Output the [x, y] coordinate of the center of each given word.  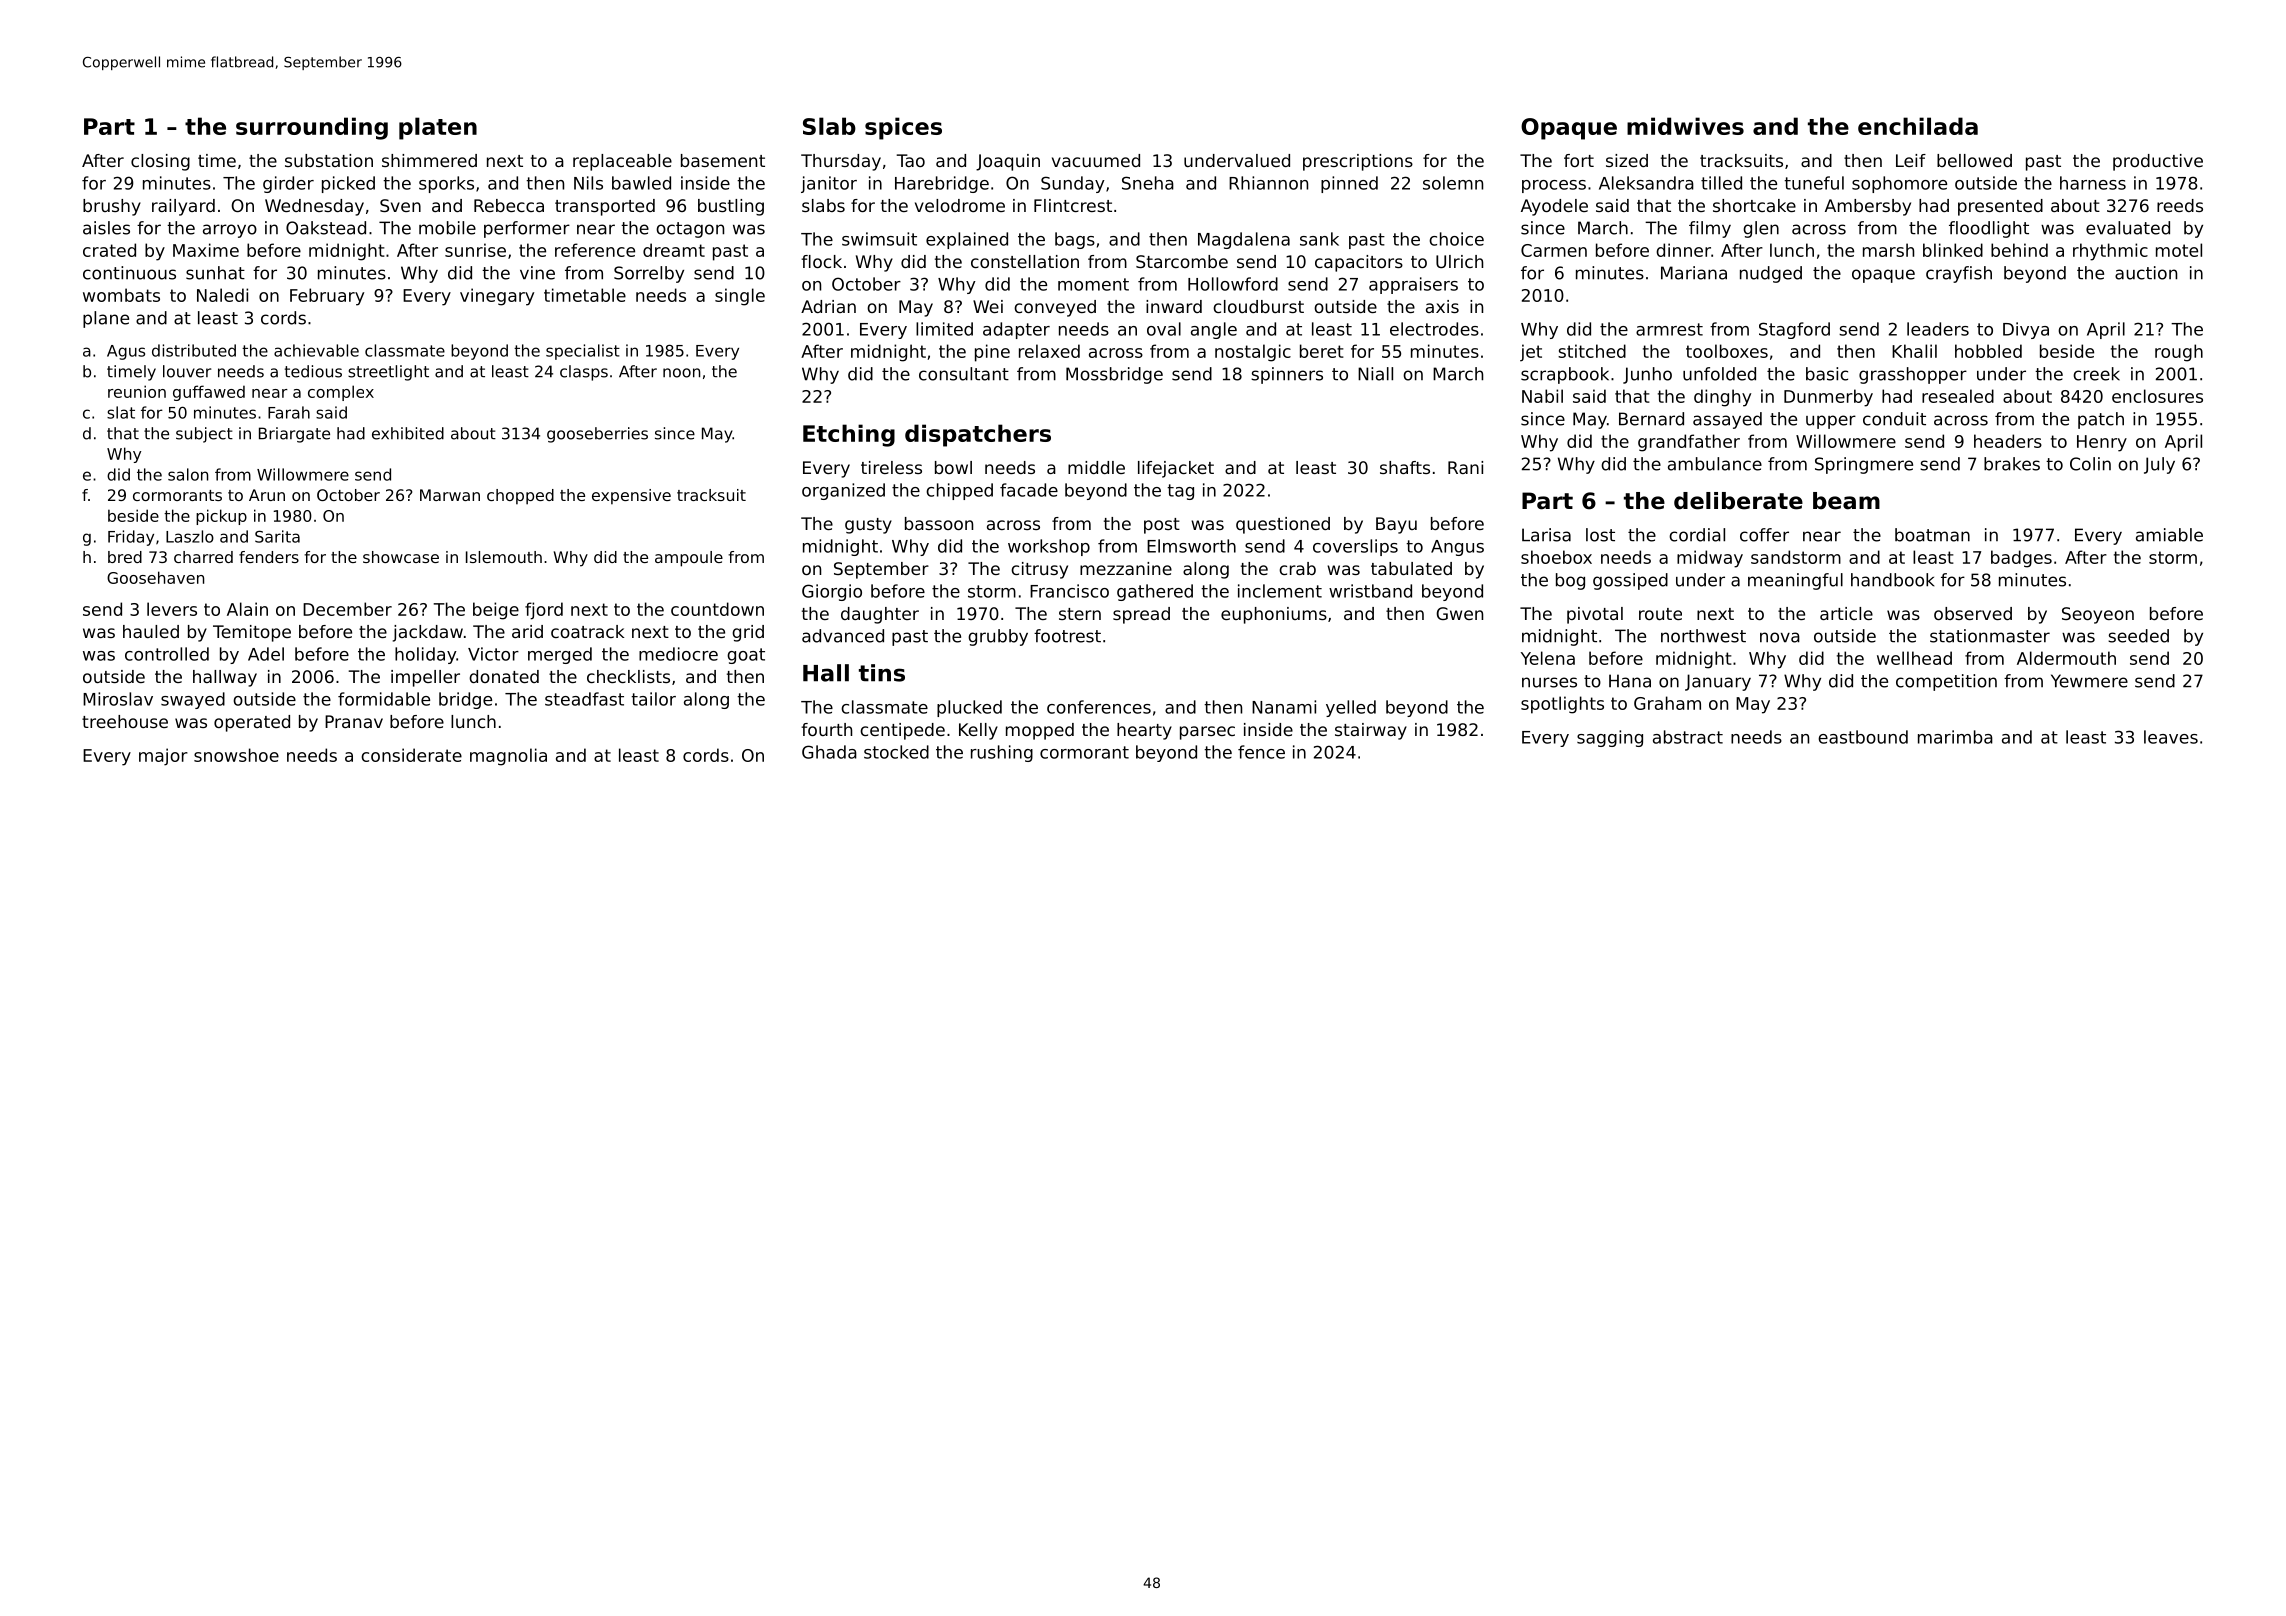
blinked [1953, 250]
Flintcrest [1073, 205]
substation [329, 160]
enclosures [2157, 396]
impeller [425, 678]
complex [341, 393]
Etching [849, 435]
